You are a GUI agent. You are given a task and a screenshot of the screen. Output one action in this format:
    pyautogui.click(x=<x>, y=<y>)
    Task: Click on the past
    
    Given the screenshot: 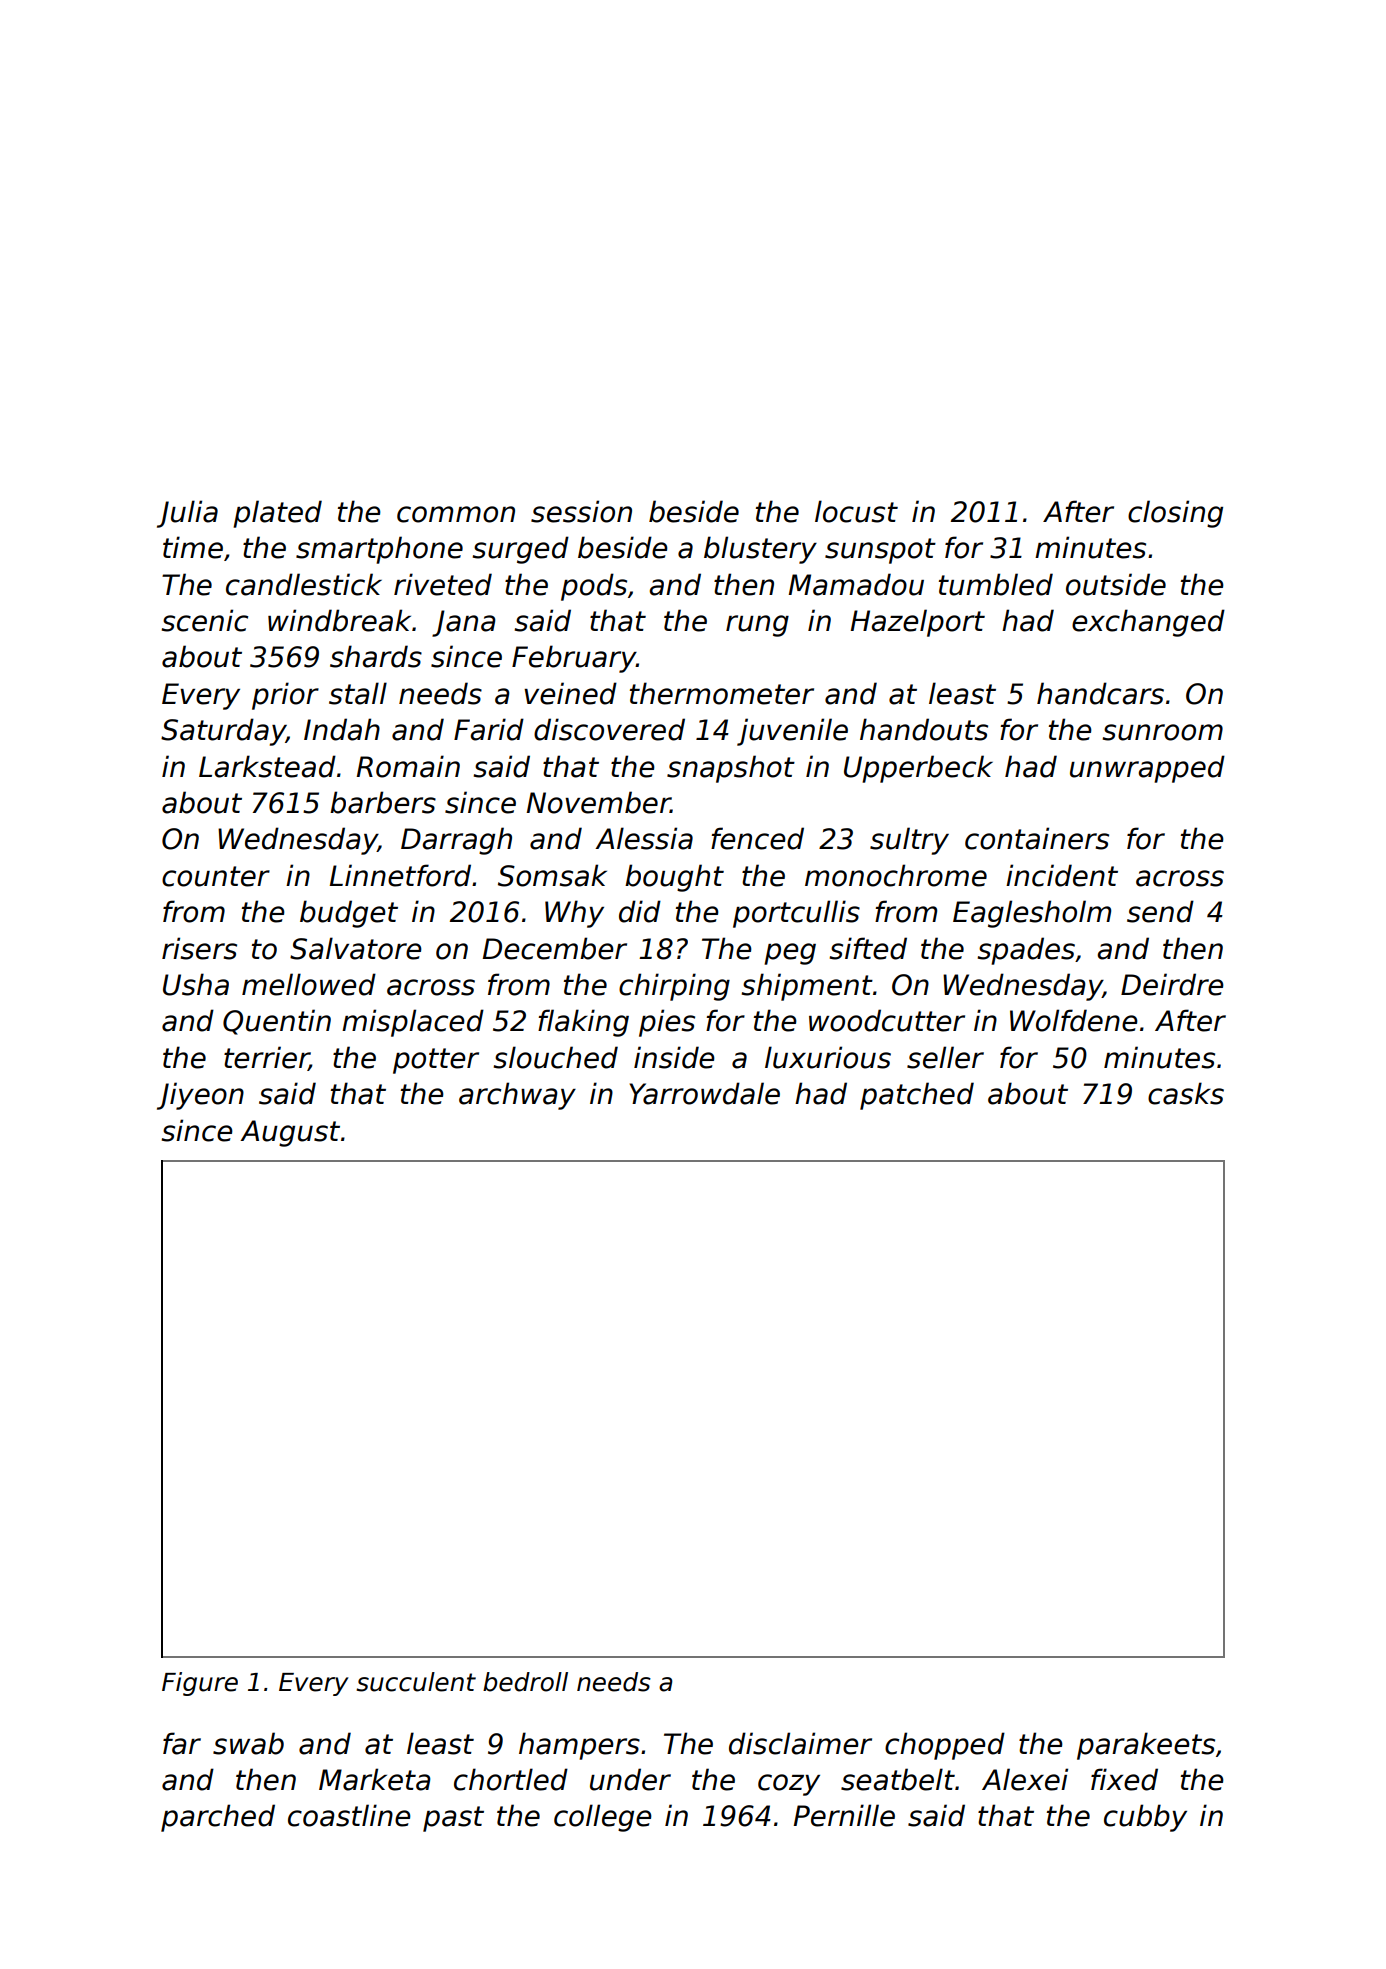 What is the action you would take?
    pyautogui.click(x=453, y=1819)
